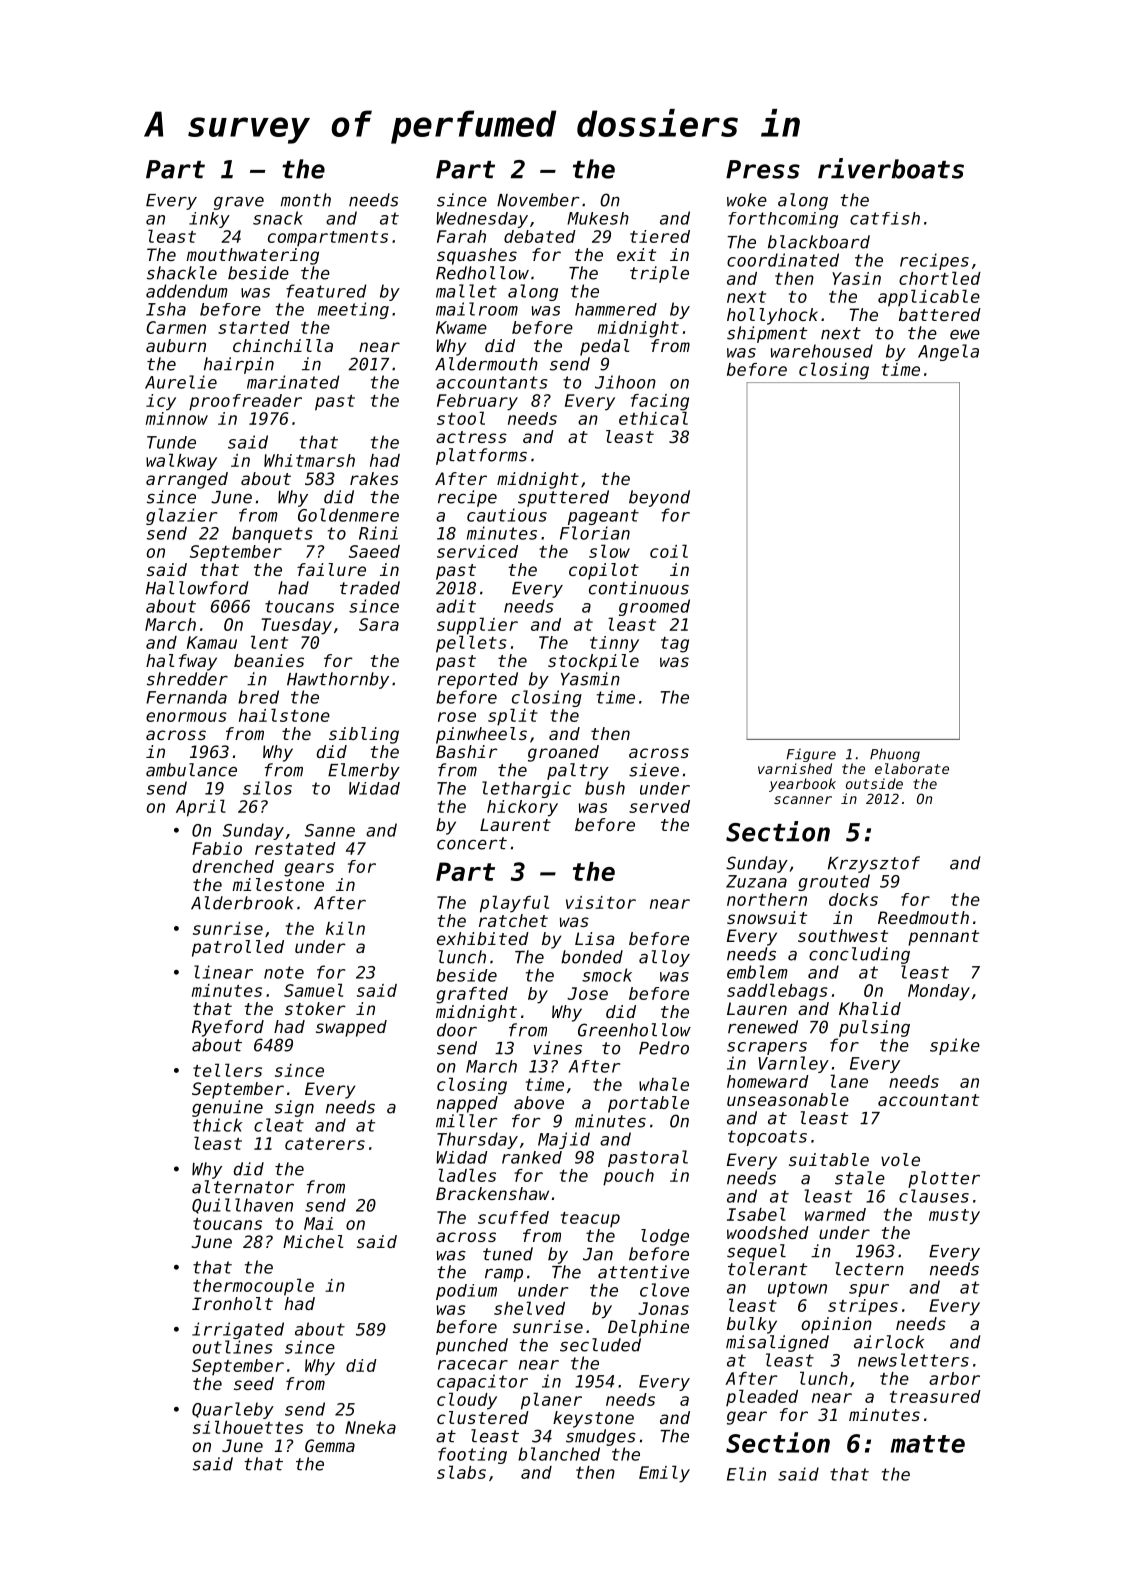 The width and height of the screenshot is (1126, 1592). What do you see at coordinates (664, 1048) in the screenshot?
I see `Pedro` at bounding box center [664, 1048].
